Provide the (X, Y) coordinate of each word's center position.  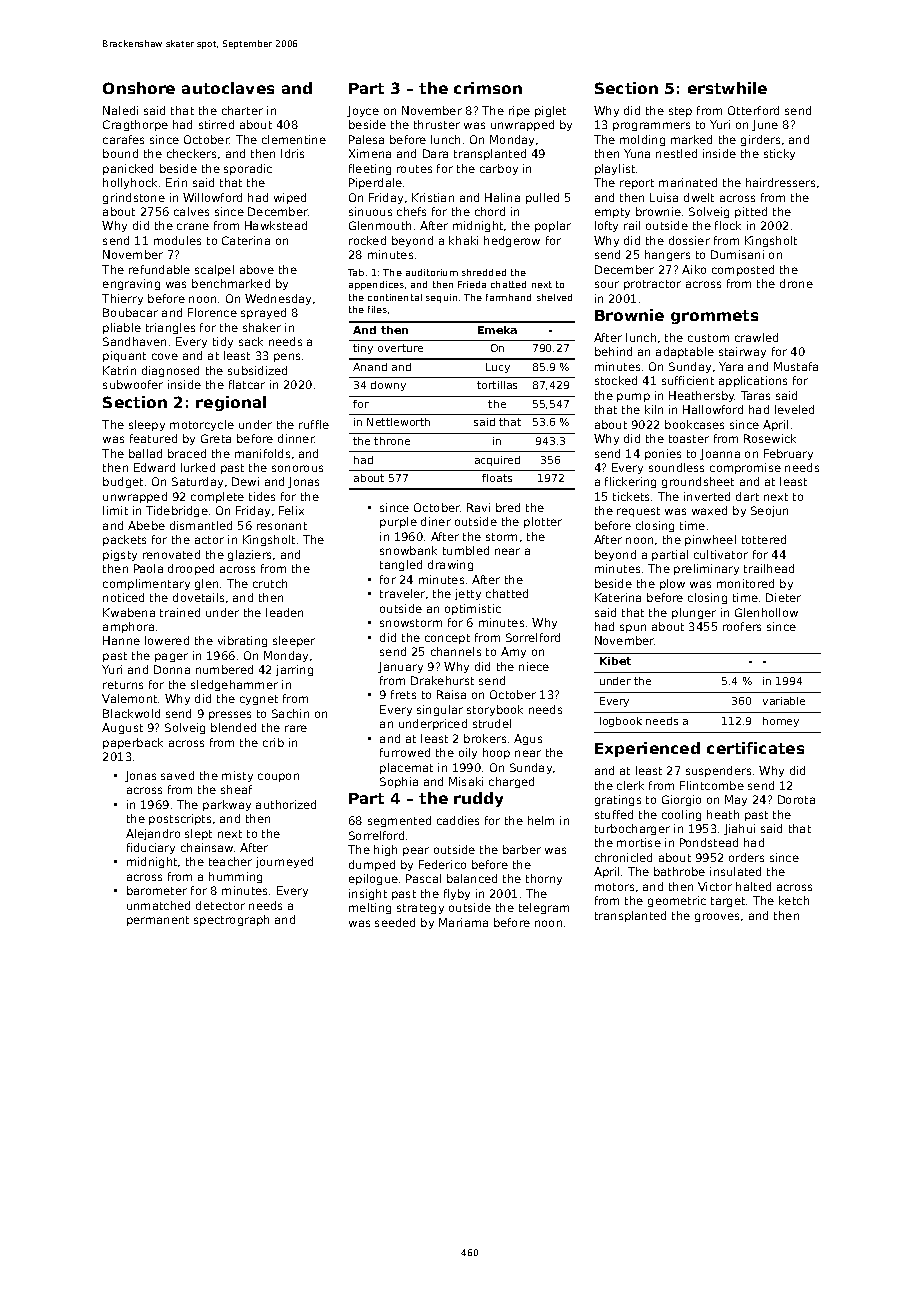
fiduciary (151, 848)
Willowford (212, 197)
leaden (284, 612)
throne (392, 441)
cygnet (259, 700)
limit (115, 510)
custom (708, 338)
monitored (745, 583)
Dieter (783, 597)
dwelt (699, 197)
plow (672, 584)
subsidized (257, 370)
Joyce (363, 111)
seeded (395, 922)
